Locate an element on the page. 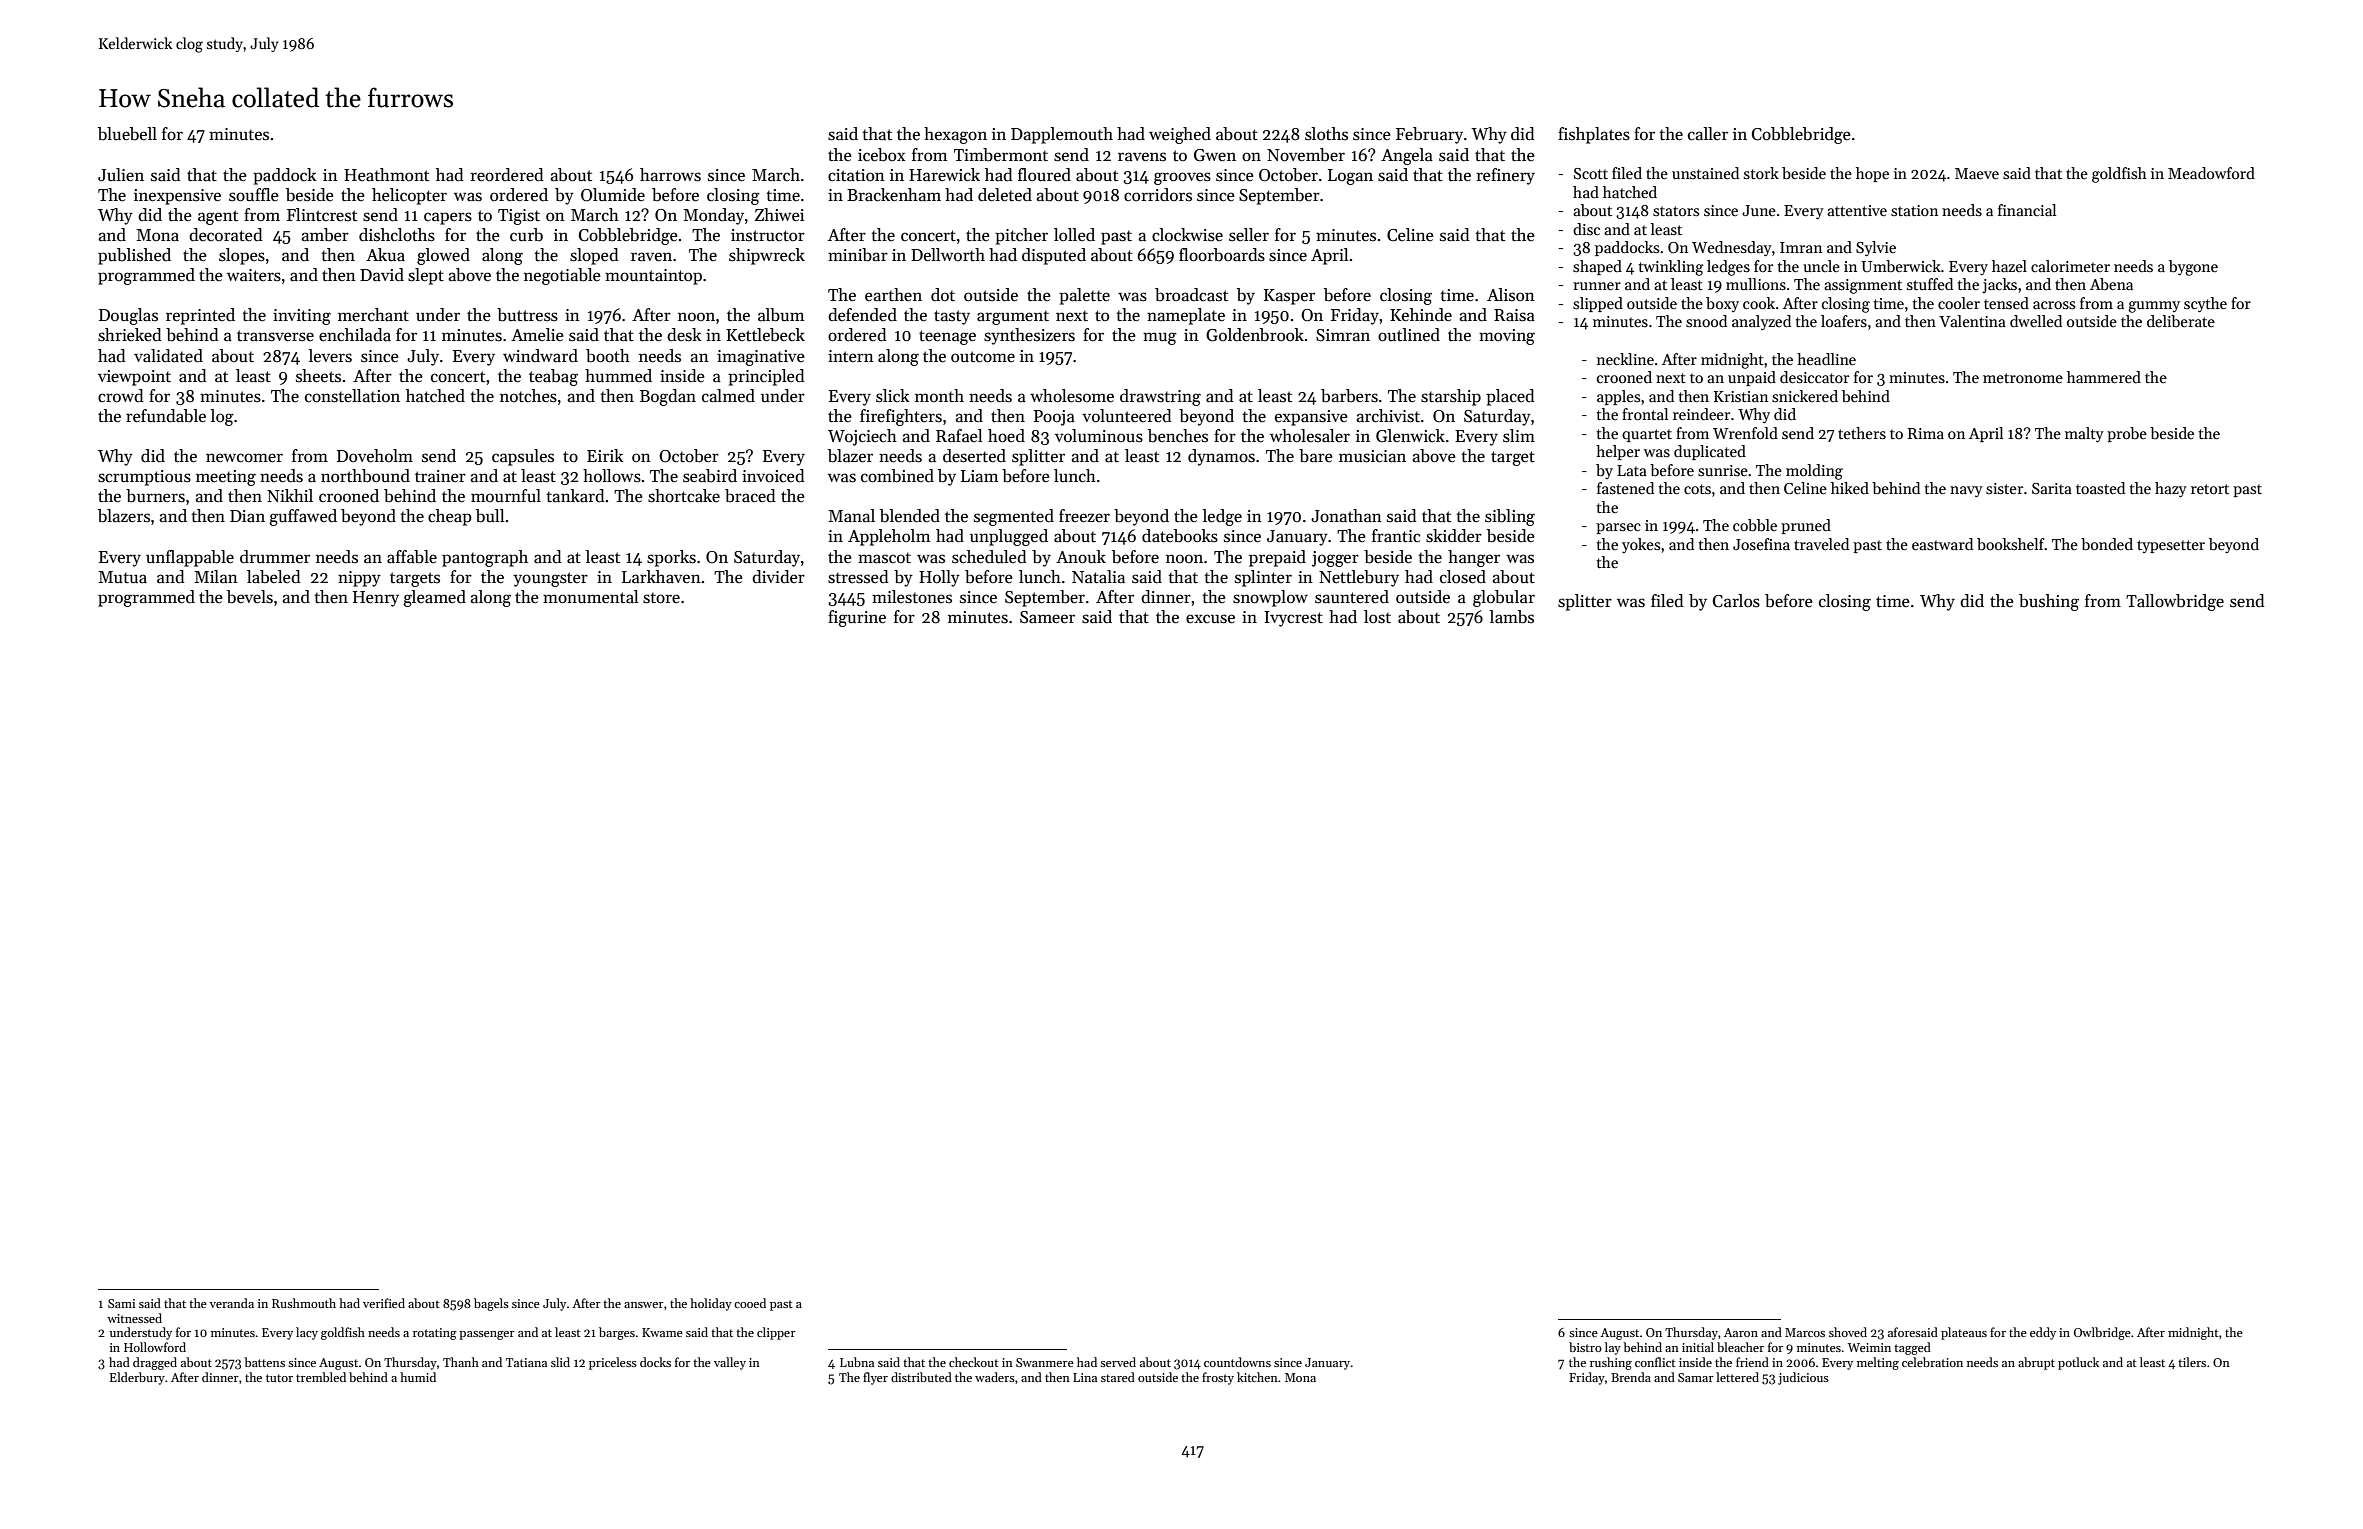 This image has height=1529, width=2363. Tallowbridge is located at coordinates (2175, 602).
